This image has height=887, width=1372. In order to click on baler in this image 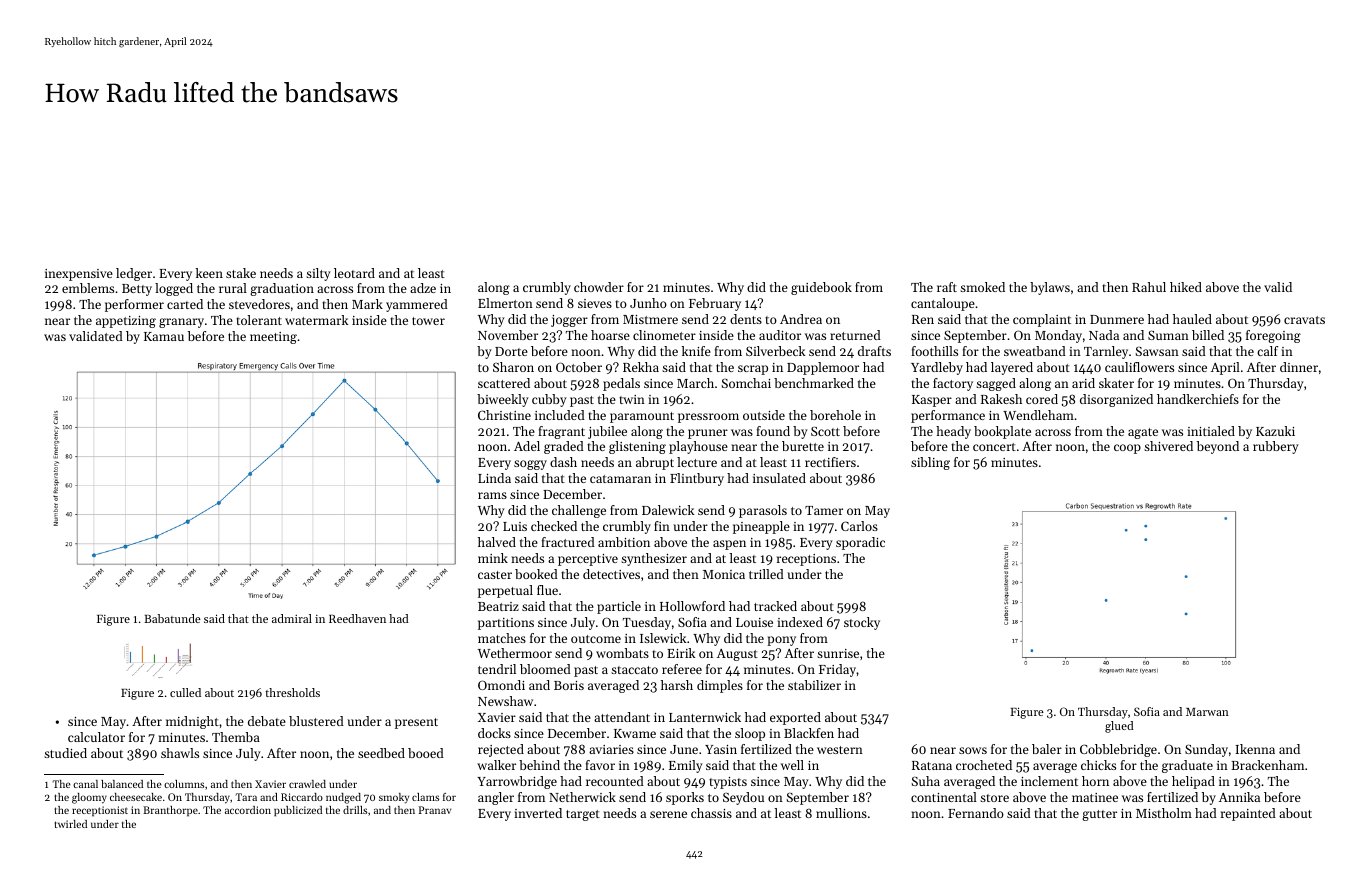, I will do `click(1047, 749)`.
